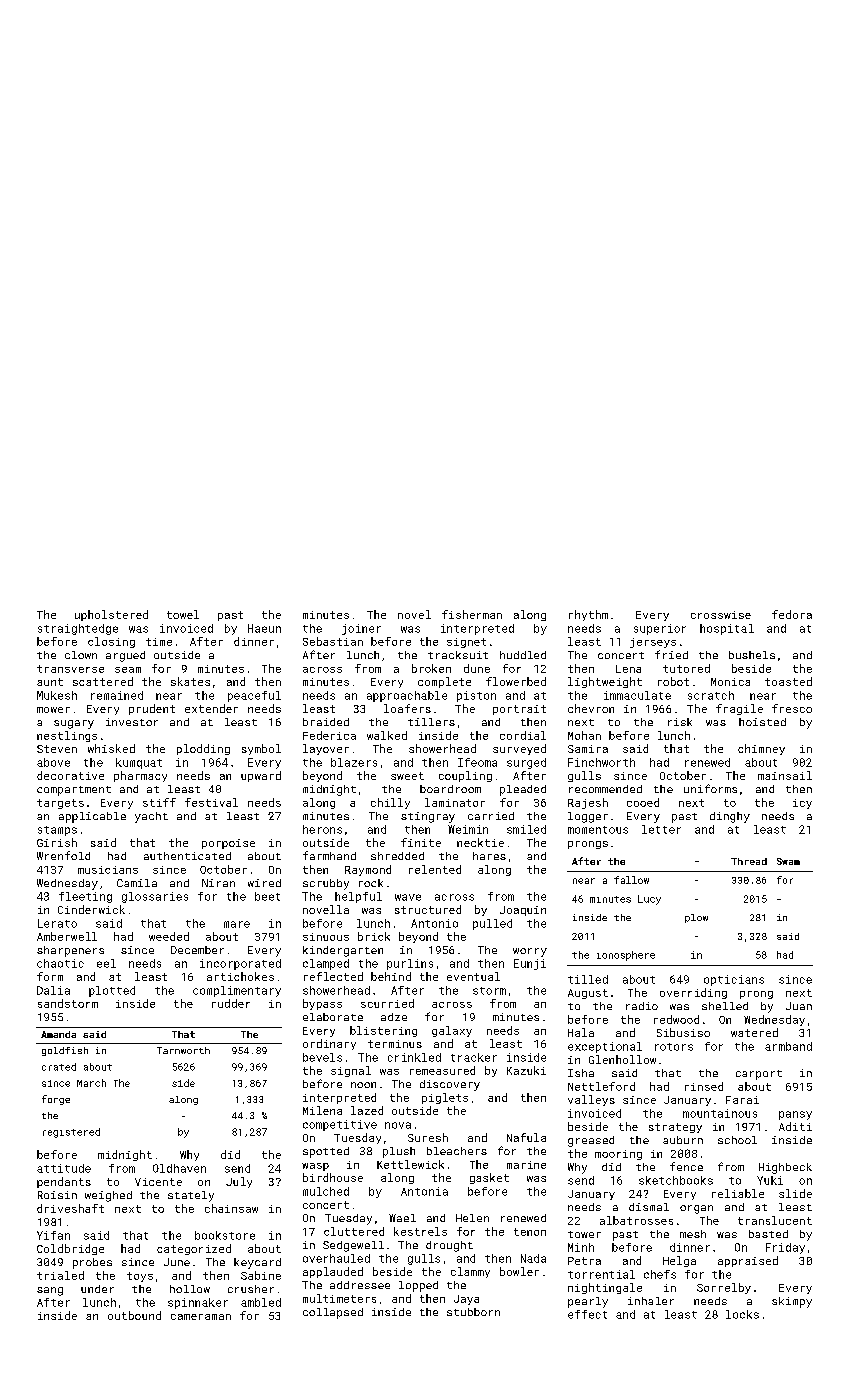 This screenshot has width=849, height=1400. Describe the element at coordinates (674, 1047) in the screenshot. I see `rotors` at that location.
